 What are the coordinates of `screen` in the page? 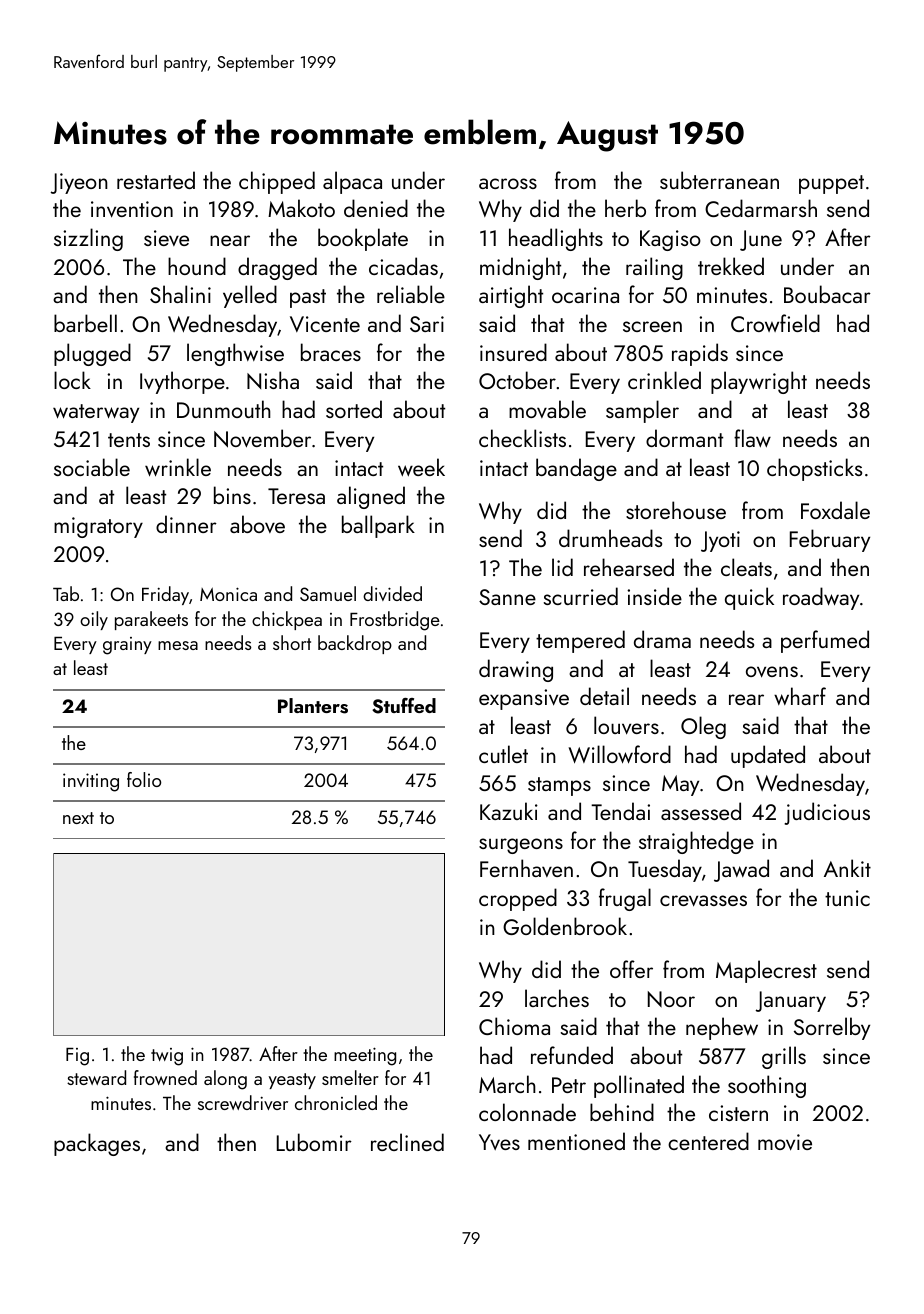 It's located at (652, 326).
